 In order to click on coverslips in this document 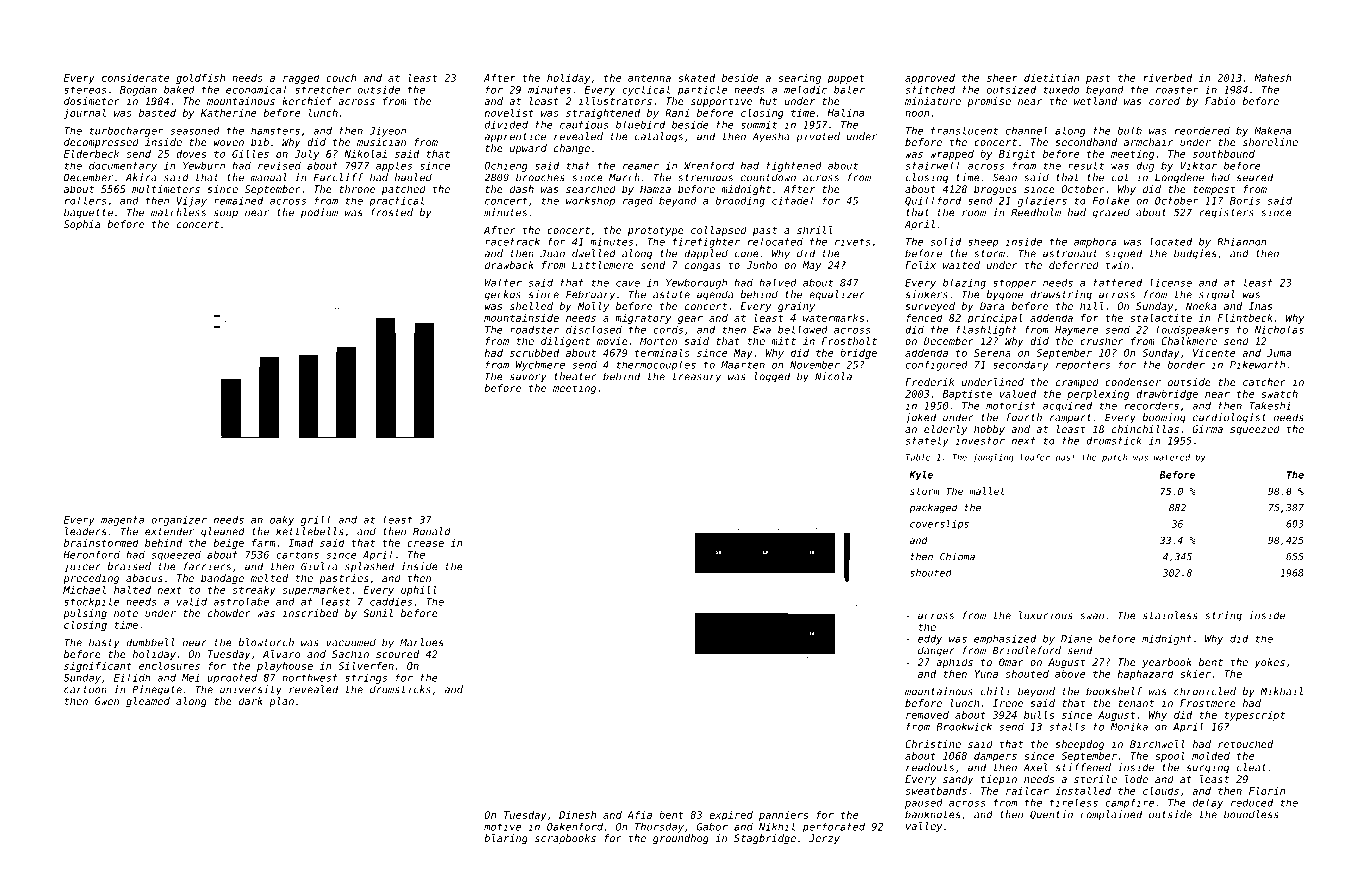, I will do `click(939, 525)`.
